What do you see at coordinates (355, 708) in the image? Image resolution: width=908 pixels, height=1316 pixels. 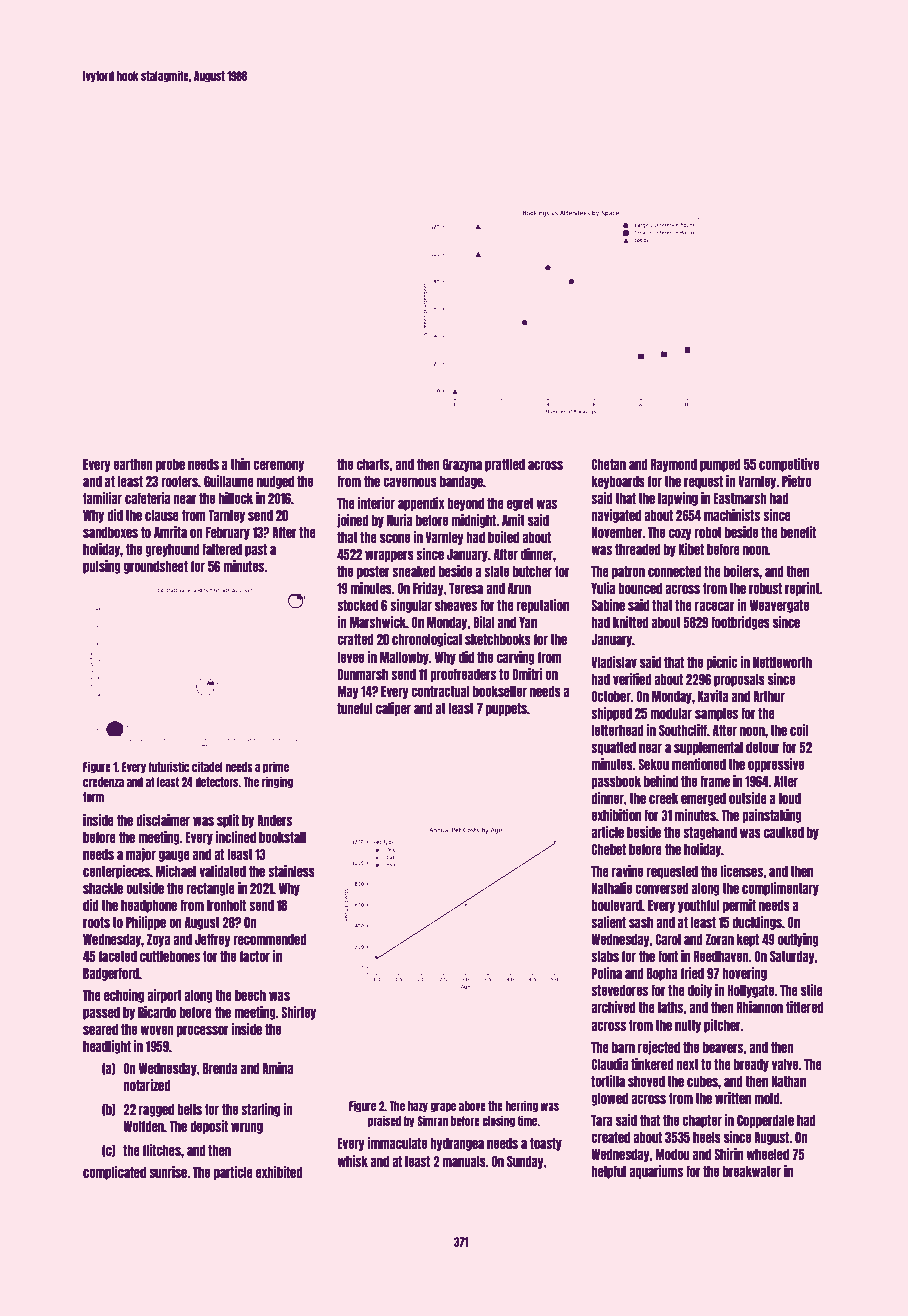 I see `tuneful` at bounding box center [355, 708].
